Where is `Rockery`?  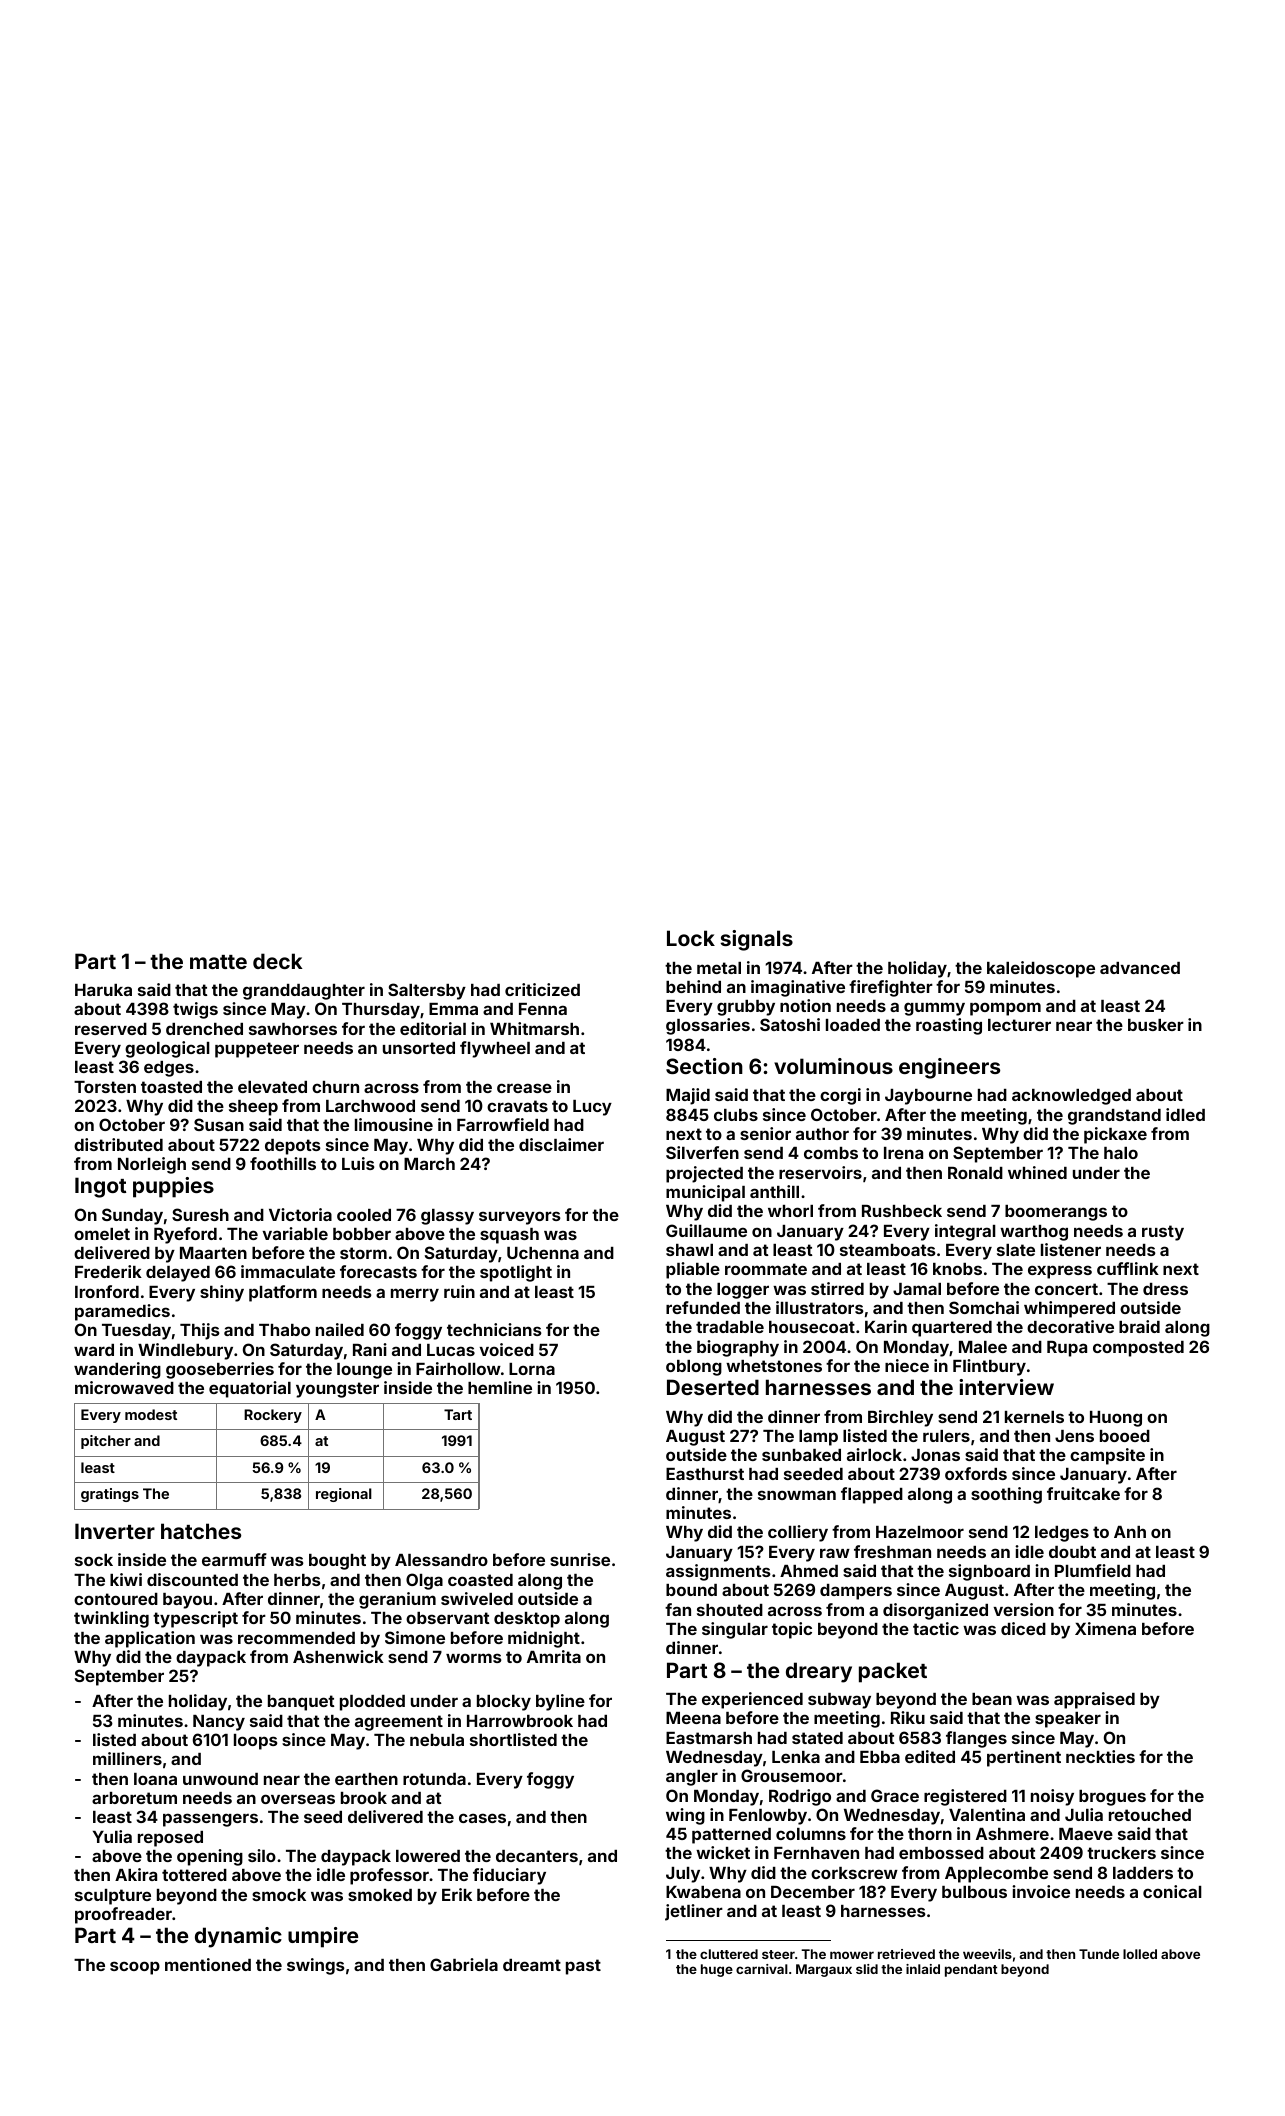
Rockery is located at coordinates (273, 1416).
